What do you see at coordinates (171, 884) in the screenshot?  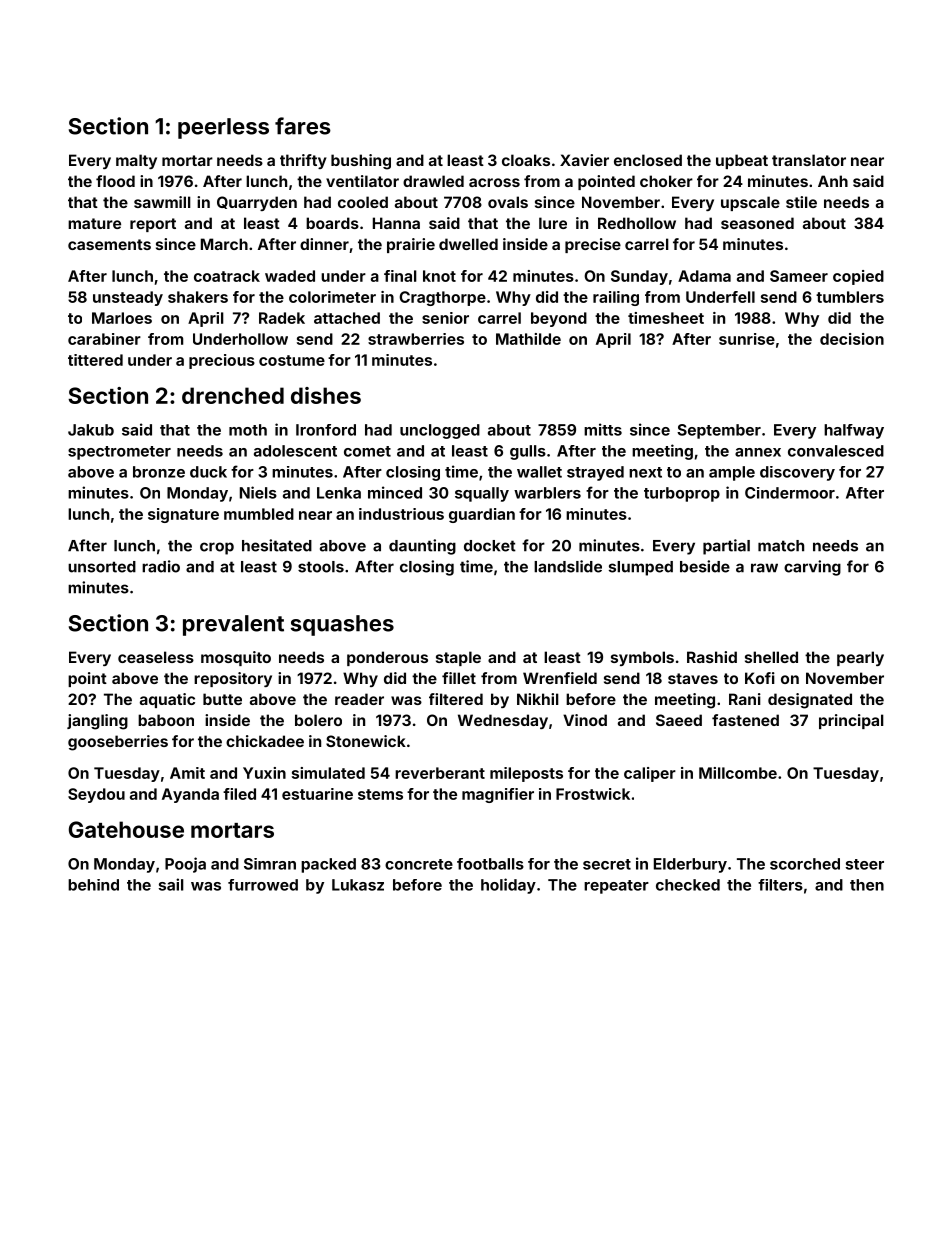 I see `sail` at bounding box center [171, 884].
